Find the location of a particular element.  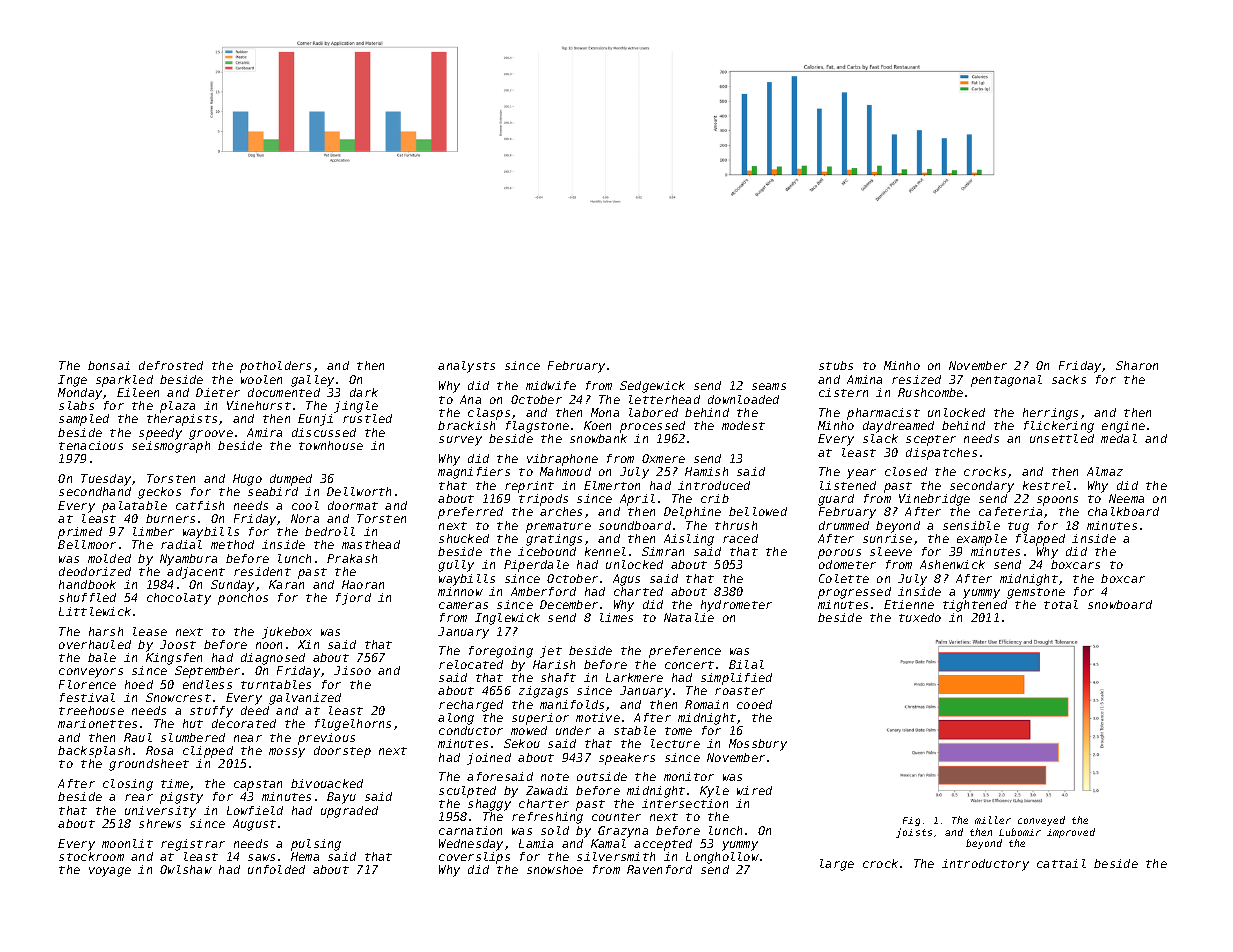

processed is located at coordinates (652, 427).
